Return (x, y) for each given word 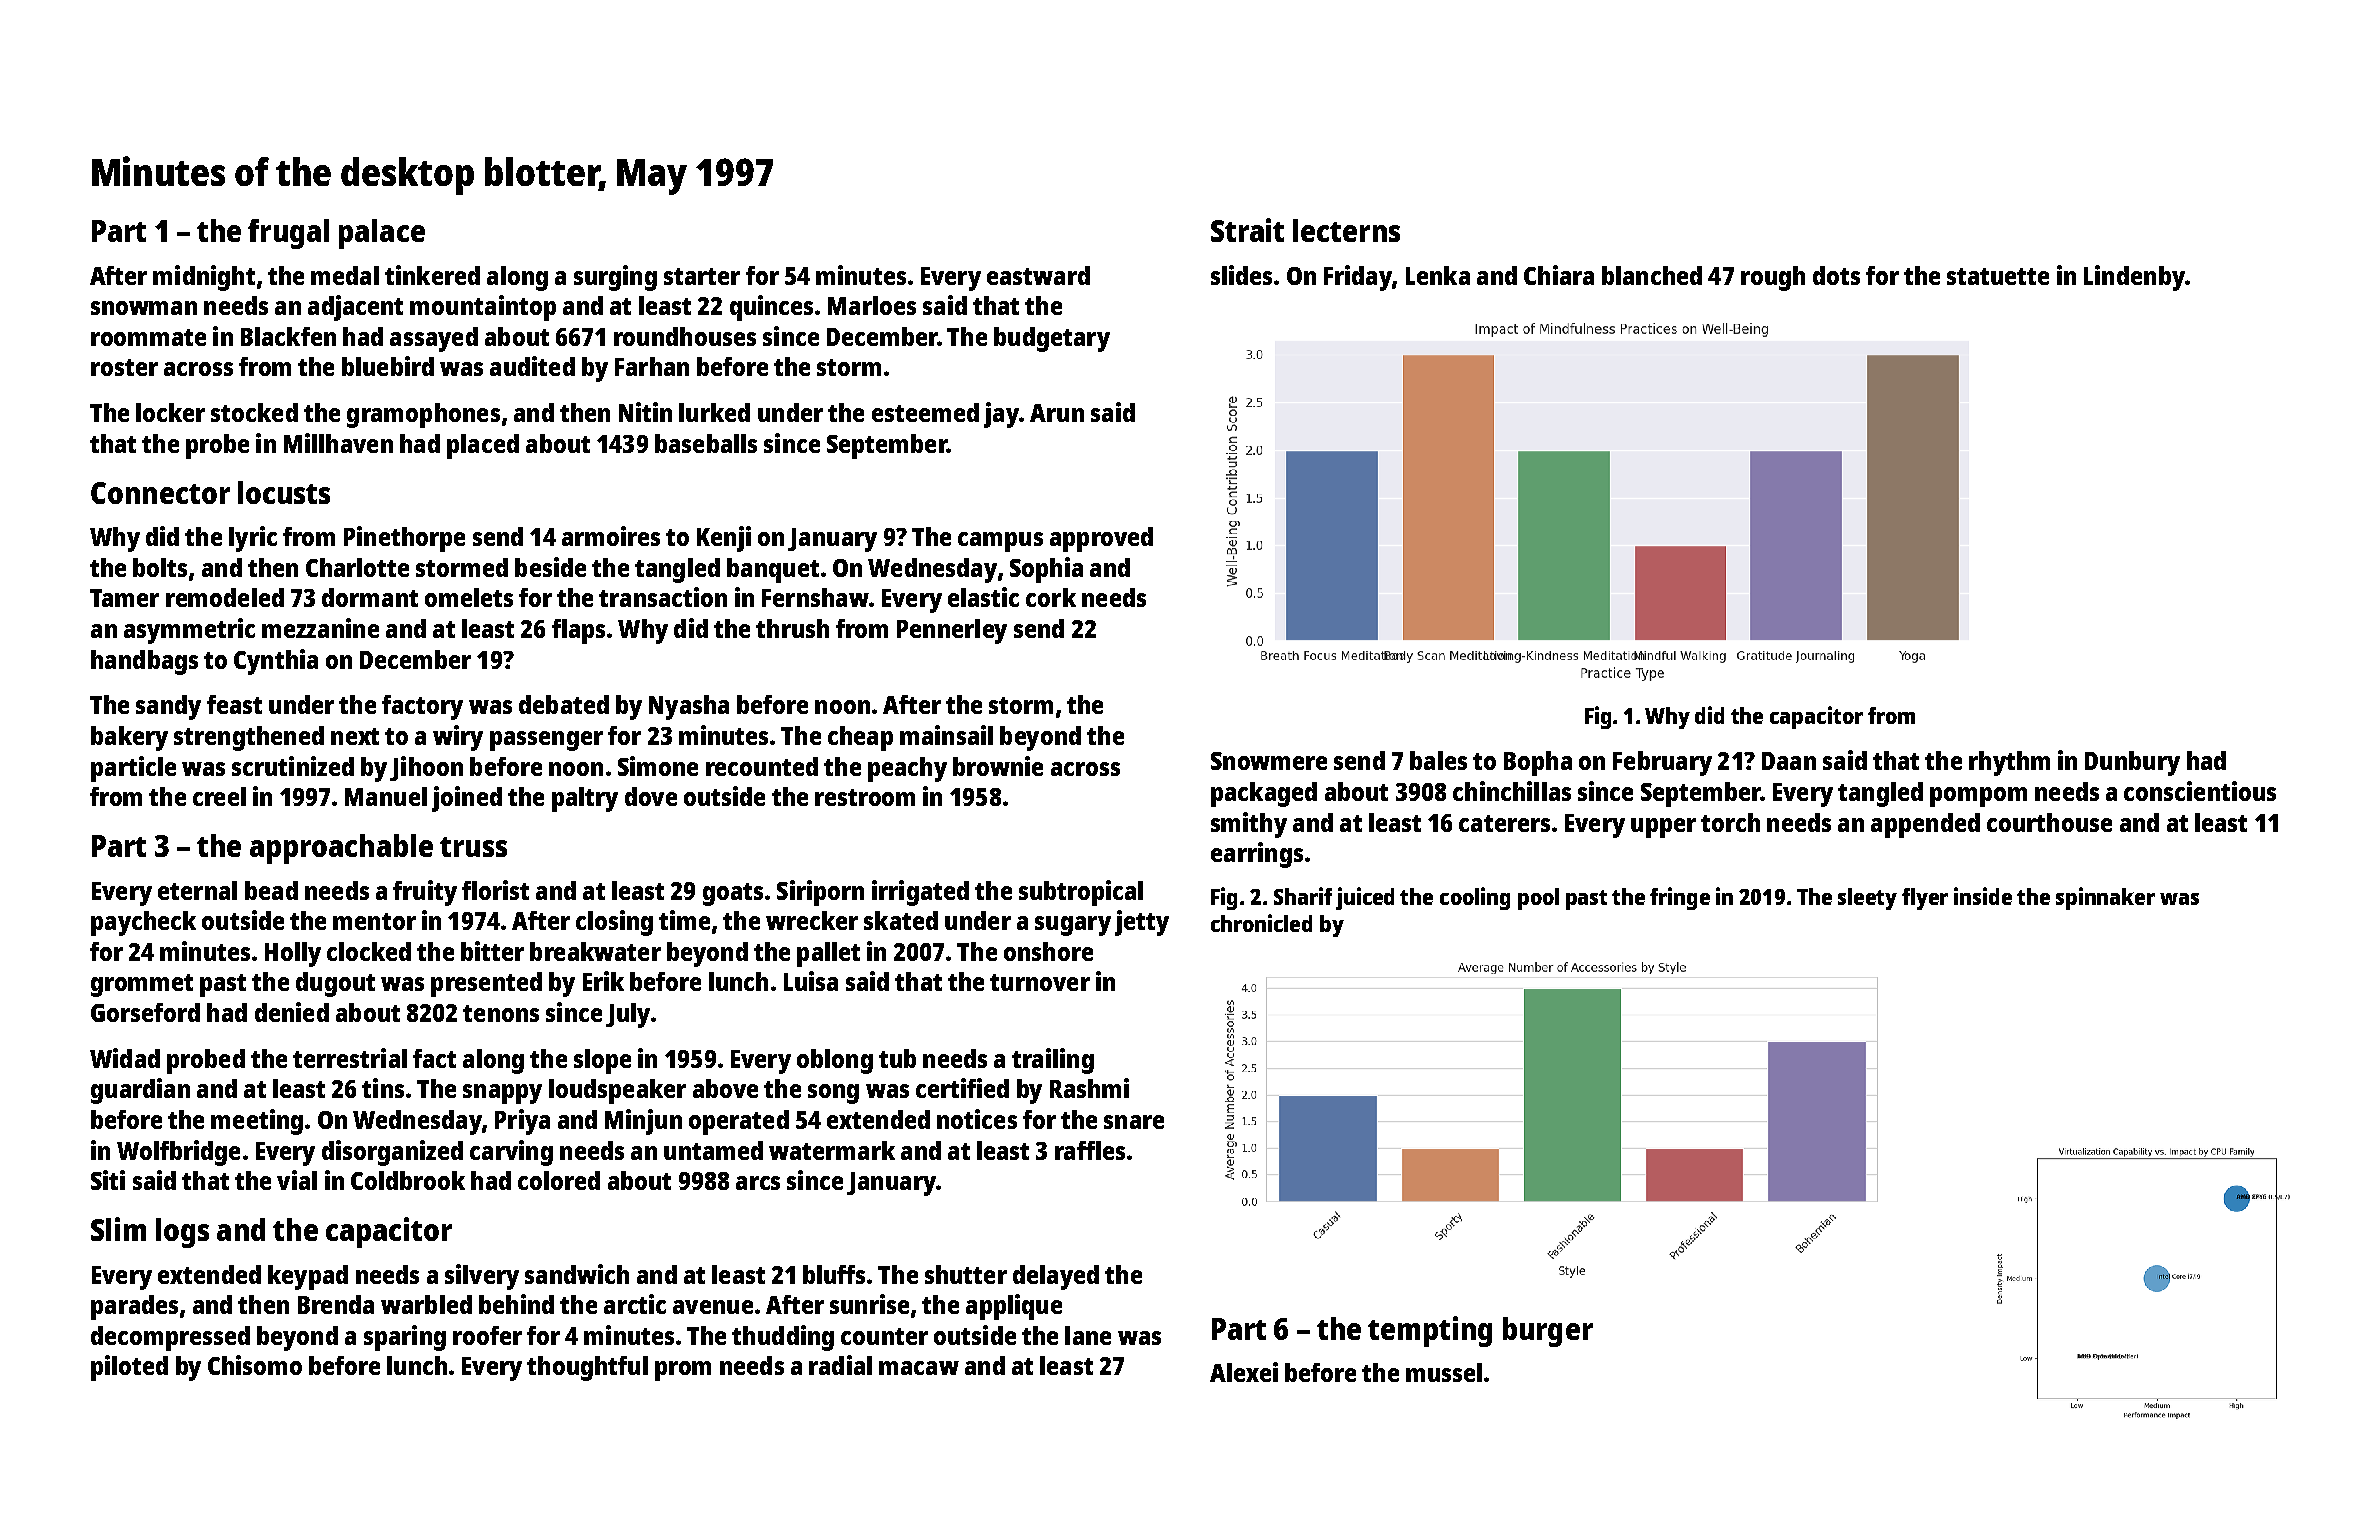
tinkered (432, 275)
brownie (998, 766)
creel (219, 796)
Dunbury (2132, 763)
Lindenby (2134, 278)
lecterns (1346, 230)
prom (683, 1371)
